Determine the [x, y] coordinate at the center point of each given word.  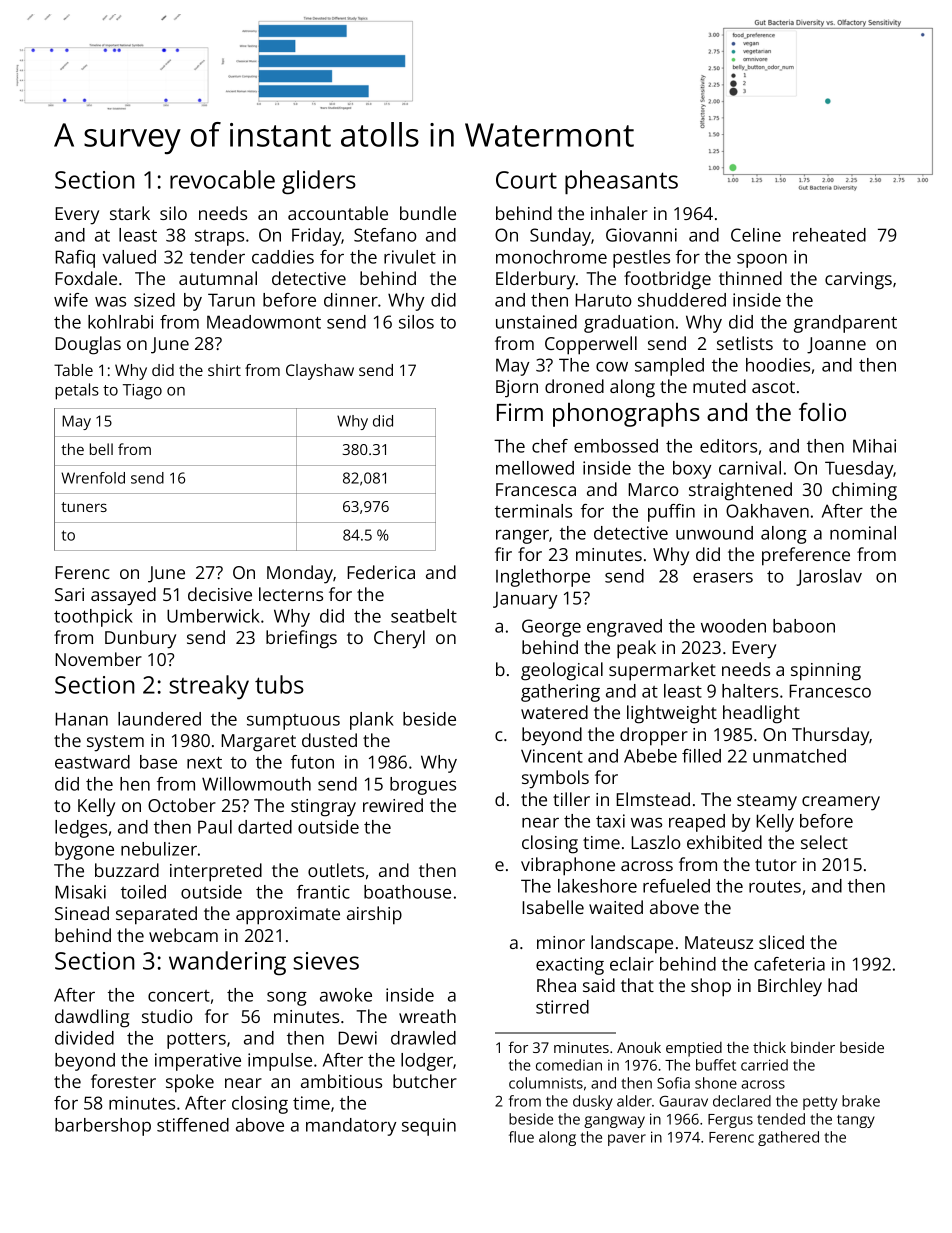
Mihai [874, 446]
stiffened [193, 1125]
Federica [381, 572]
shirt [224, 370]
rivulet [410, 257]
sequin [429, 1127]
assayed [123, 596]
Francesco [830, 691]
